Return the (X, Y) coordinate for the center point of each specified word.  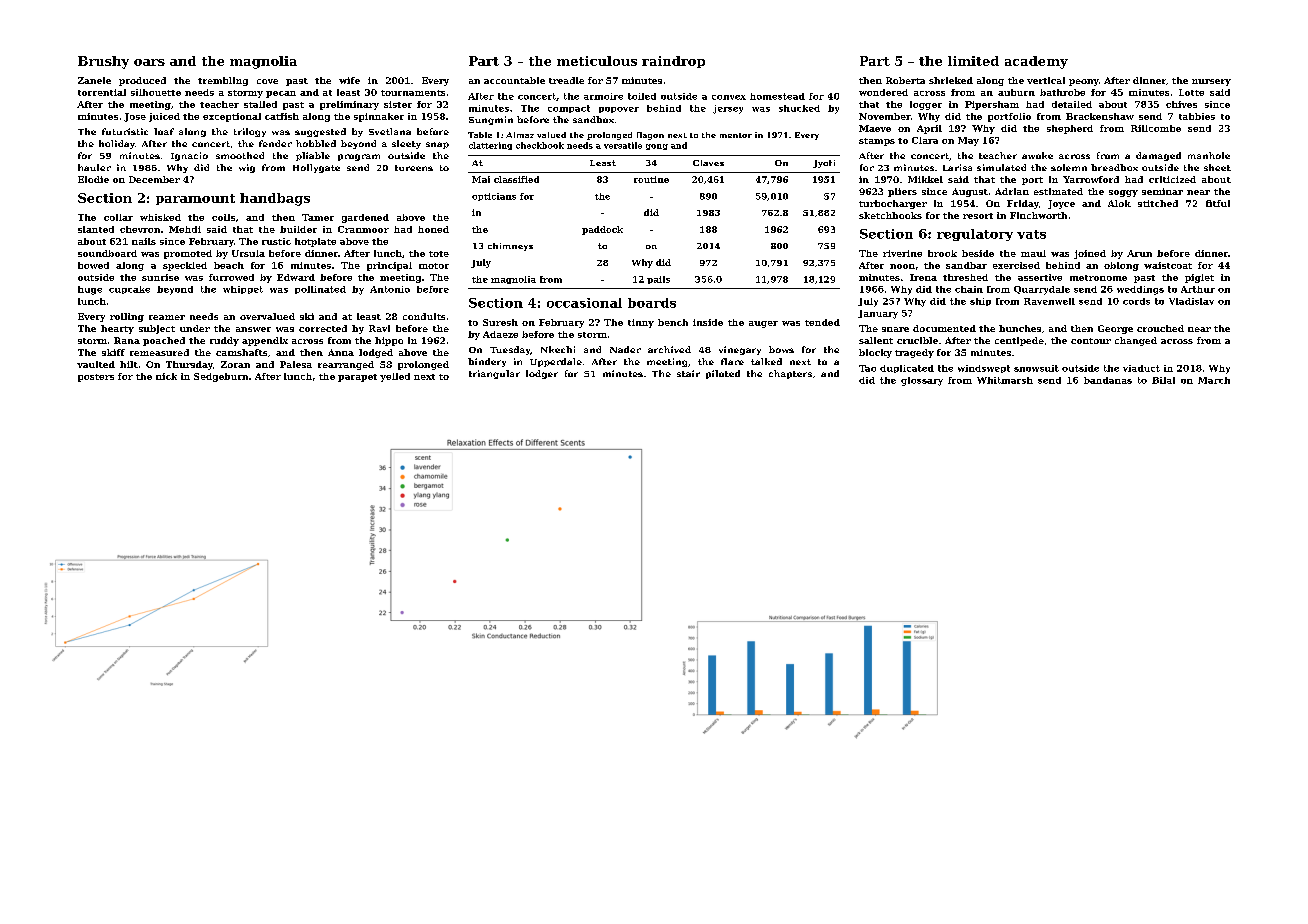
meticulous (597, 61)
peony (1084, 82)
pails (658, 280)
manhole (1209, 155)
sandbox (593, 119)
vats (1031, 234)
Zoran (235, 364)
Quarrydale (1042, 290)
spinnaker (379, 117)
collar (118, 217)
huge (90, 290)
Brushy (103, 62)
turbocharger (893, 204)
